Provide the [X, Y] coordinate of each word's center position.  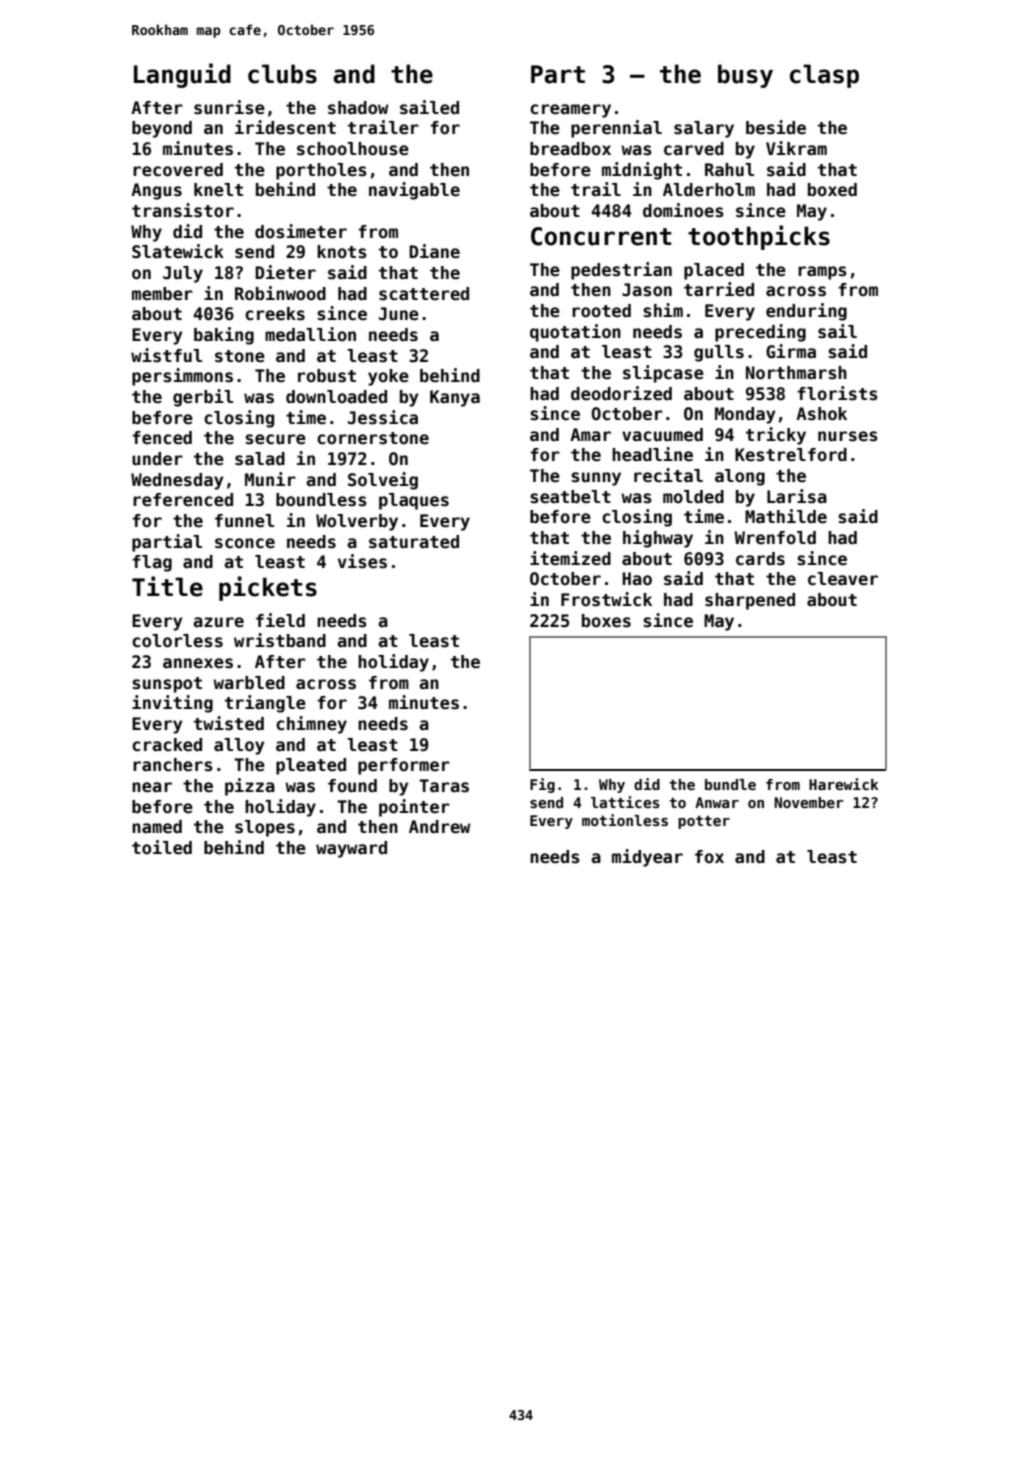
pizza [250, 787]
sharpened [750, 601]
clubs [282, 74]
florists [837, 393]
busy [745, 76]
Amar [590, 434]
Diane [434, 251]
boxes [606, 621]
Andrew [439, 827]
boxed [832, 190]
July [183, 274]
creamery [570, 111]
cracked [167, 745]
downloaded [336, 397]
